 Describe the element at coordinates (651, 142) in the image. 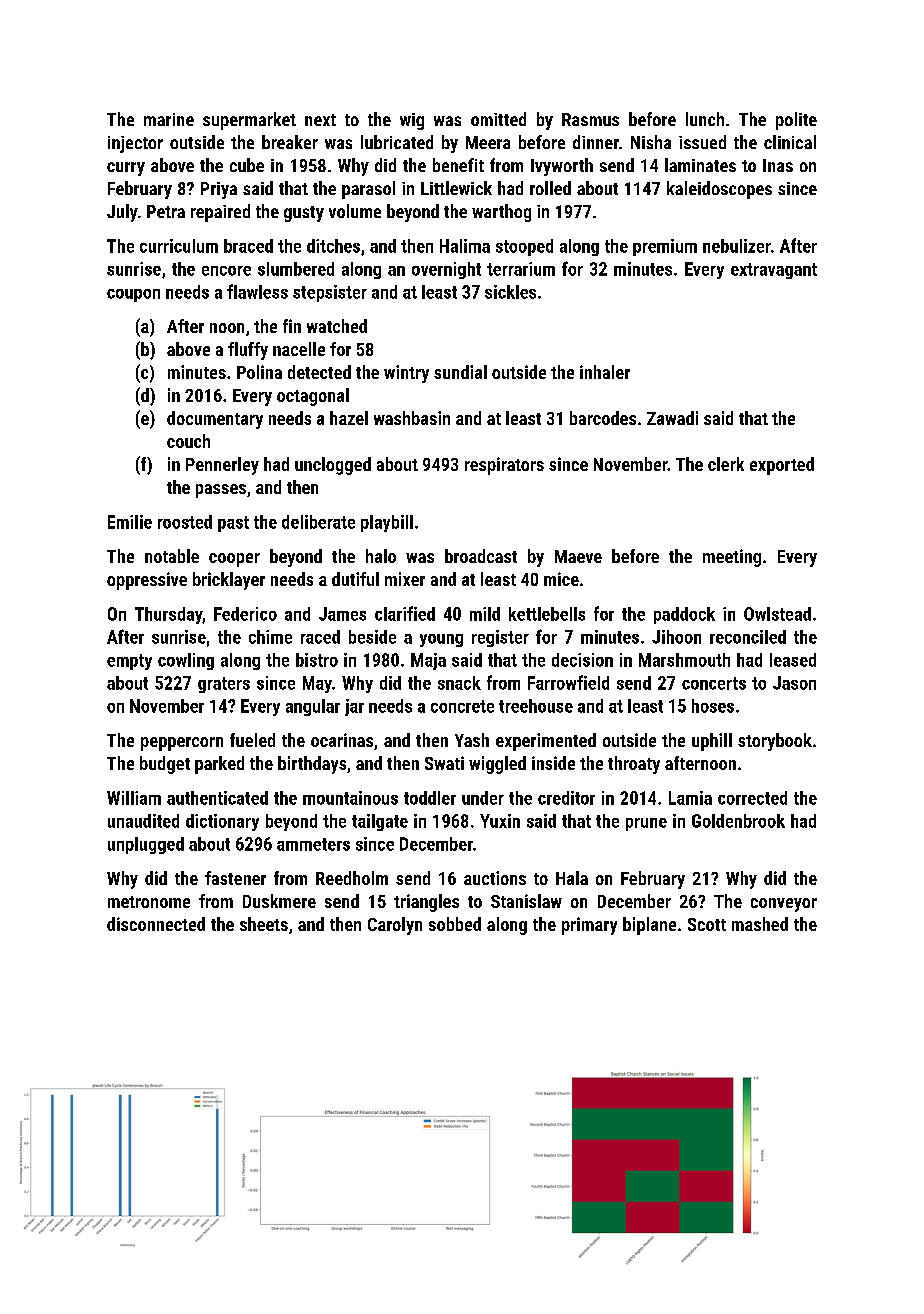

I see `Nisha` at that location.
